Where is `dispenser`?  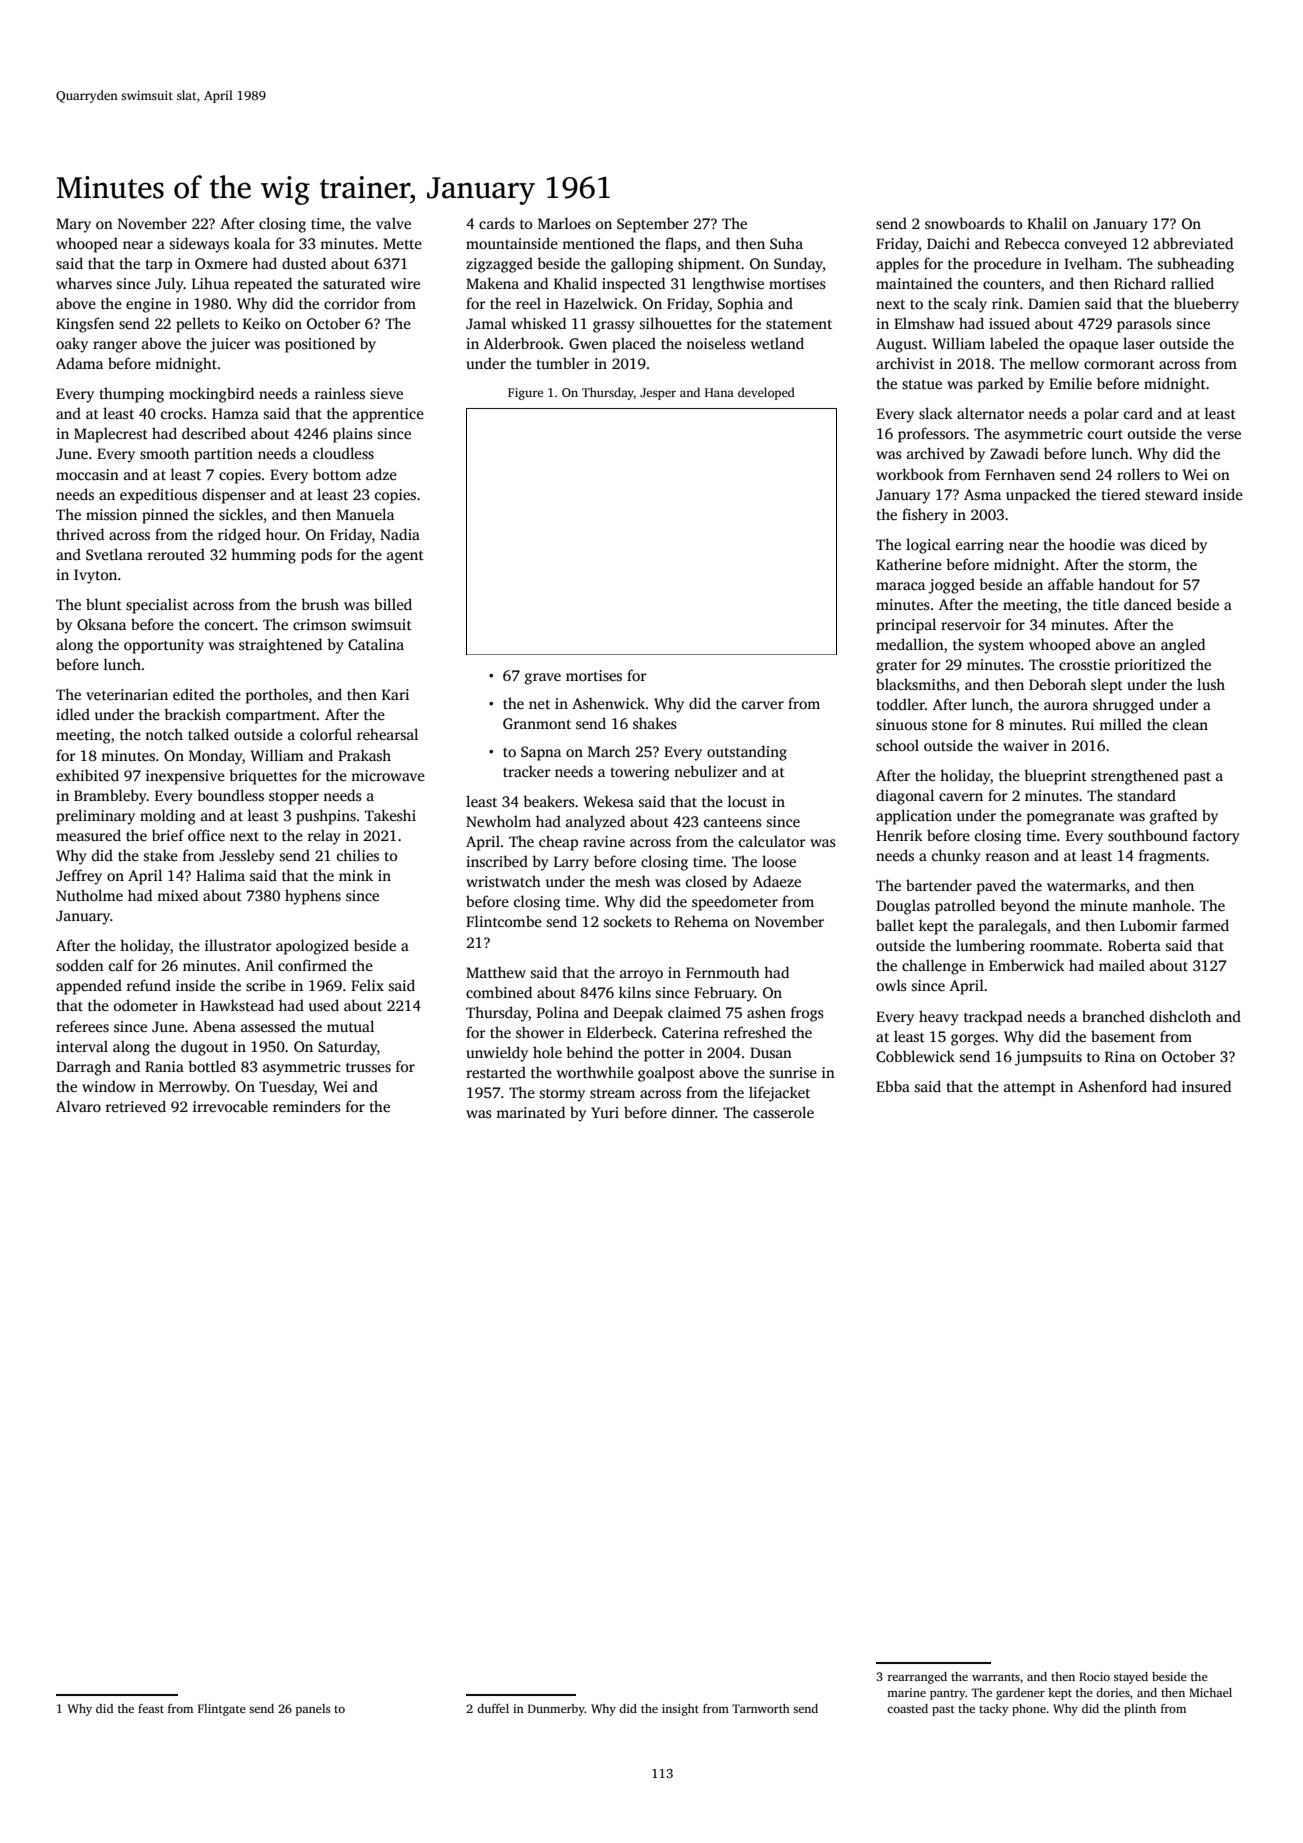 dispenser is located at coordinates (234, 496).
